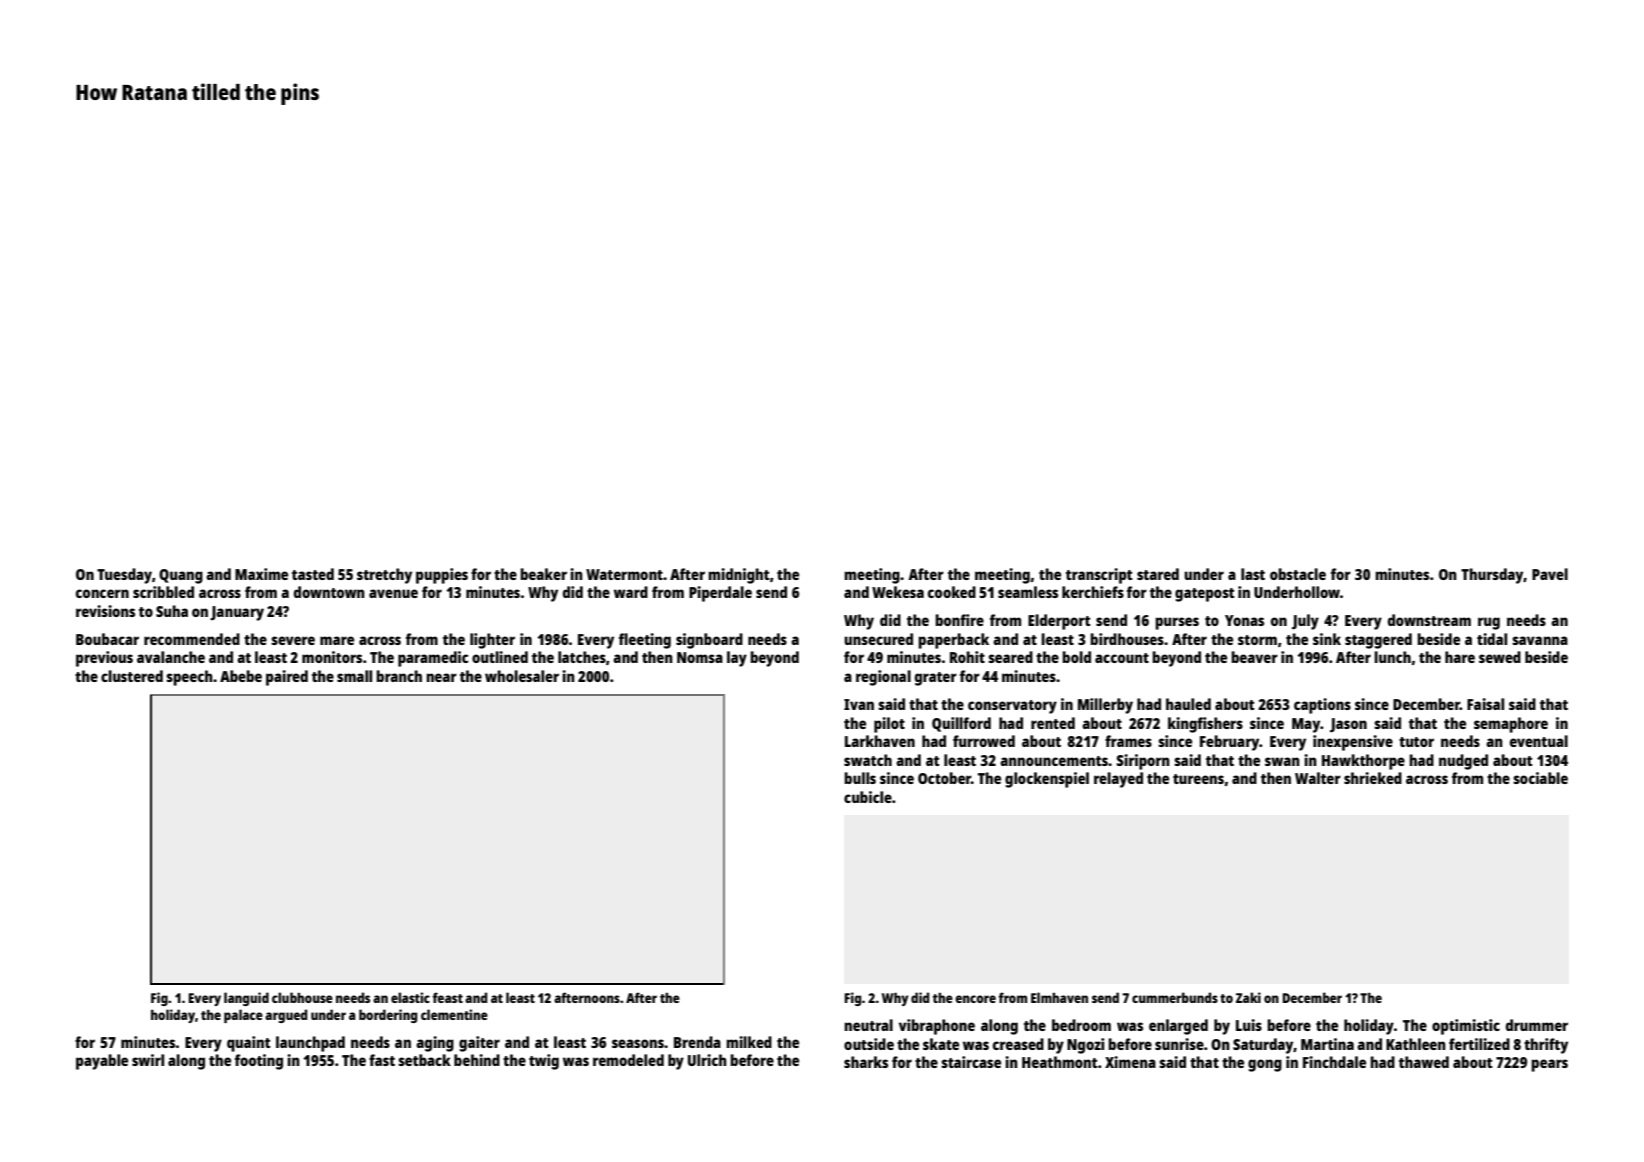  Describe the element at coordinates (889, 725) in the screenshot. I see `pilot` at that location.
